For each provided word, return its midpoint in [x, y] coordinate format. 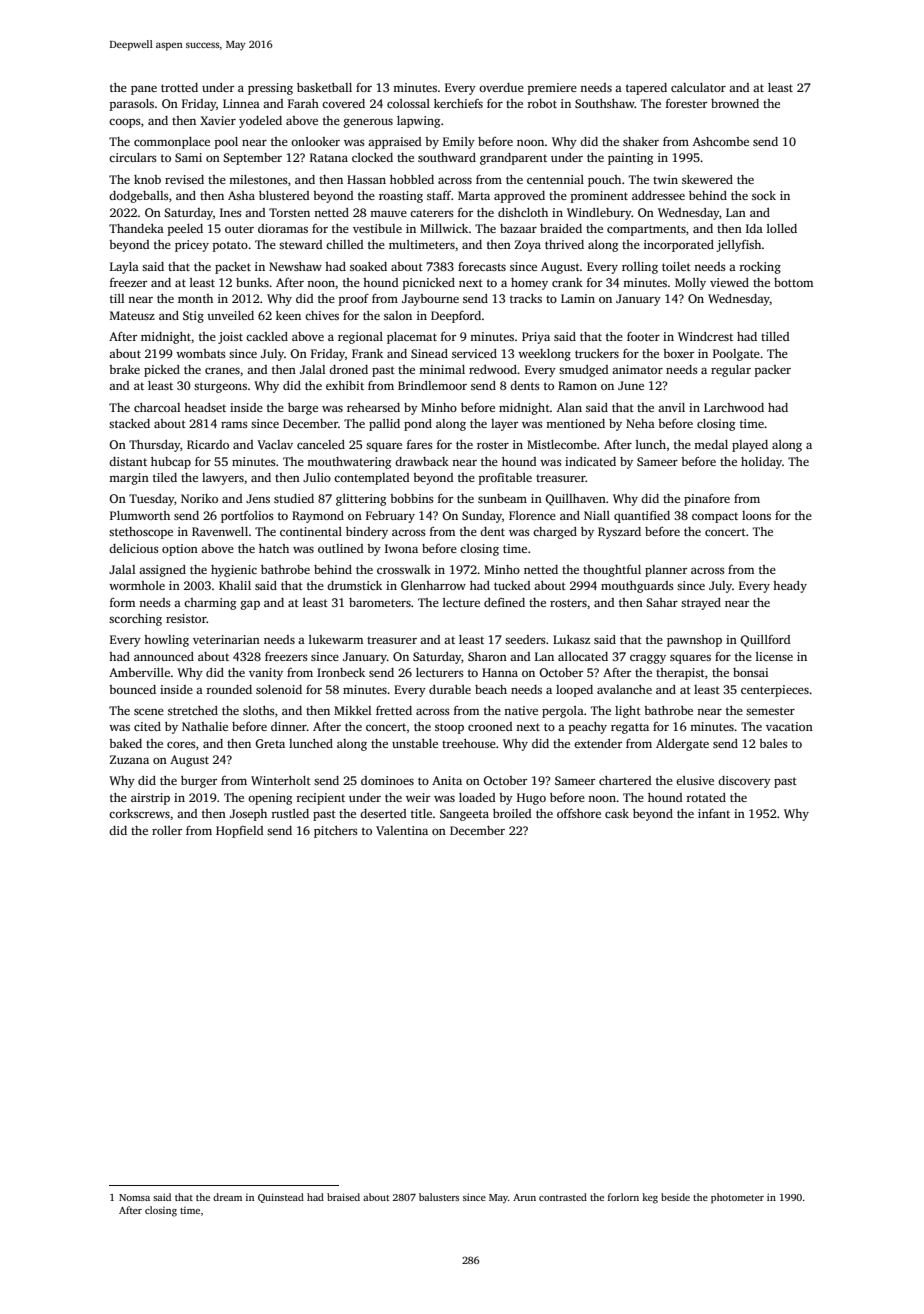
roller [167, 830]
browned [735, 103]
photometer [737, 1198]
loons [756, 515]
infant [714, 813]
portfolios [247, 517]
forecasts [482, 266]
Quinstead [281, 1198]
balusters [439, 1197]
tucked [512, 585]
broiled [512, 813]
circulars [133, 157]
